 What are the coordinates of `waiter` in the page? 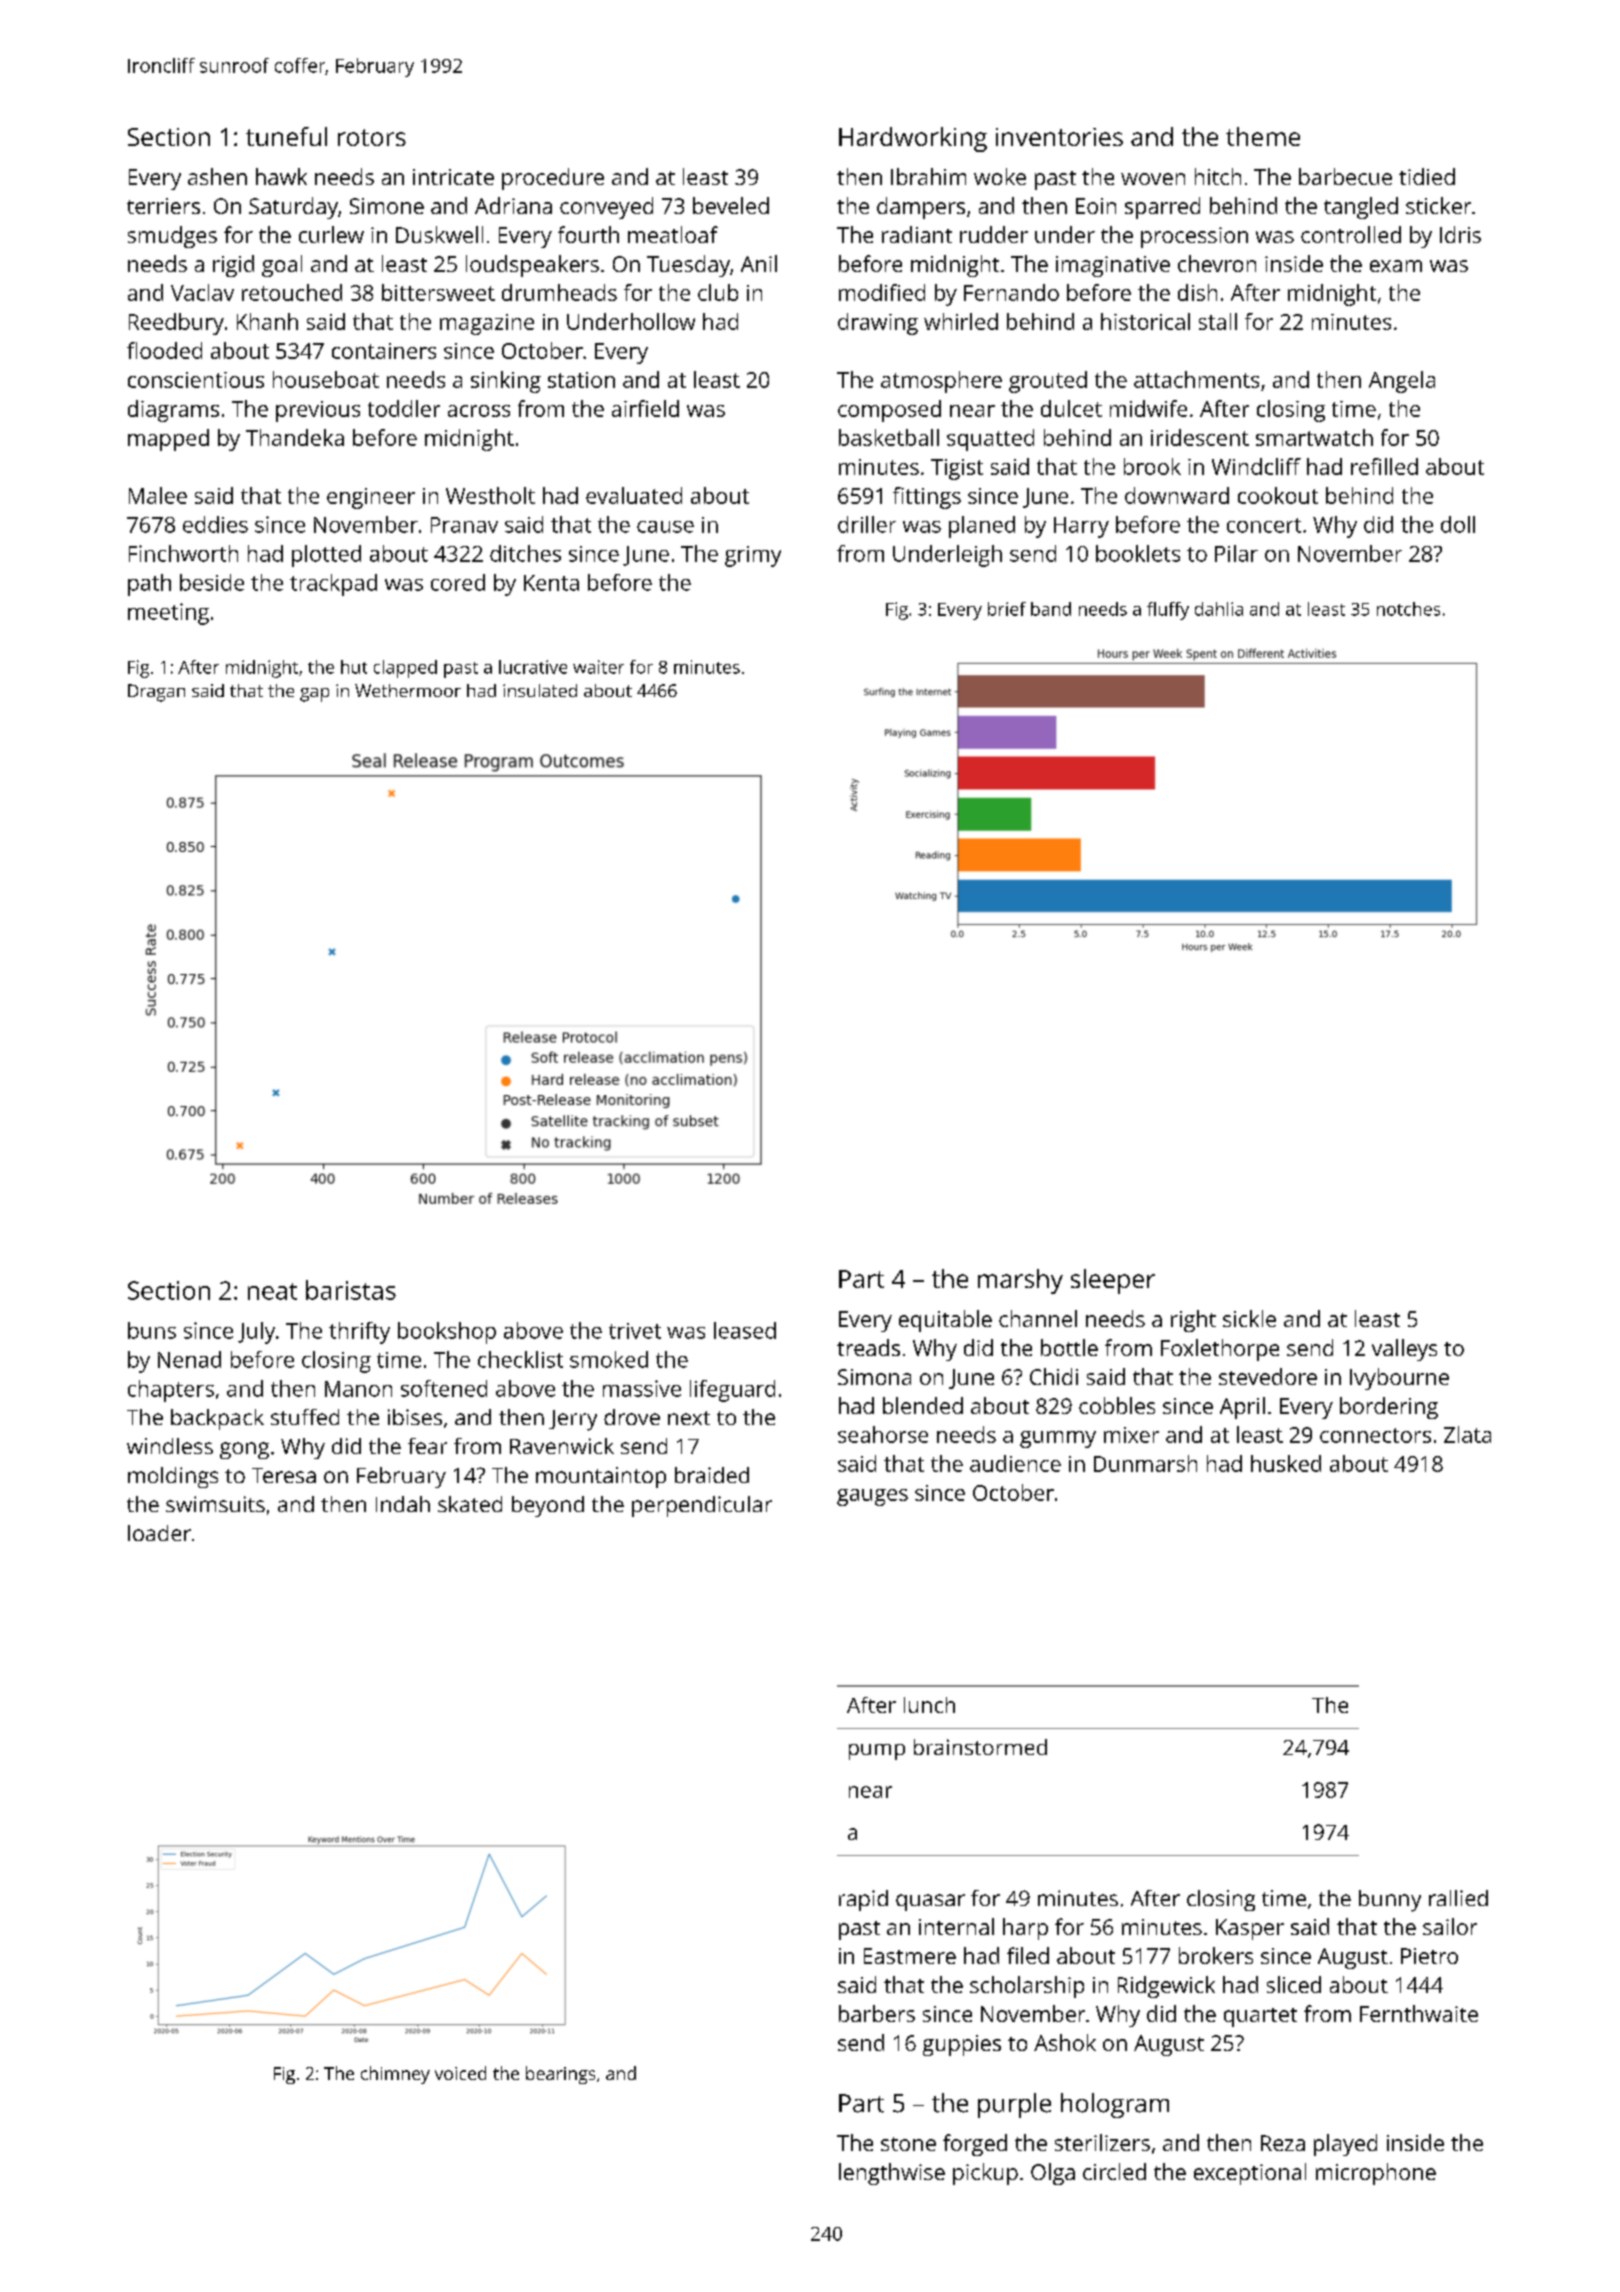 It's located at (598, 667).
